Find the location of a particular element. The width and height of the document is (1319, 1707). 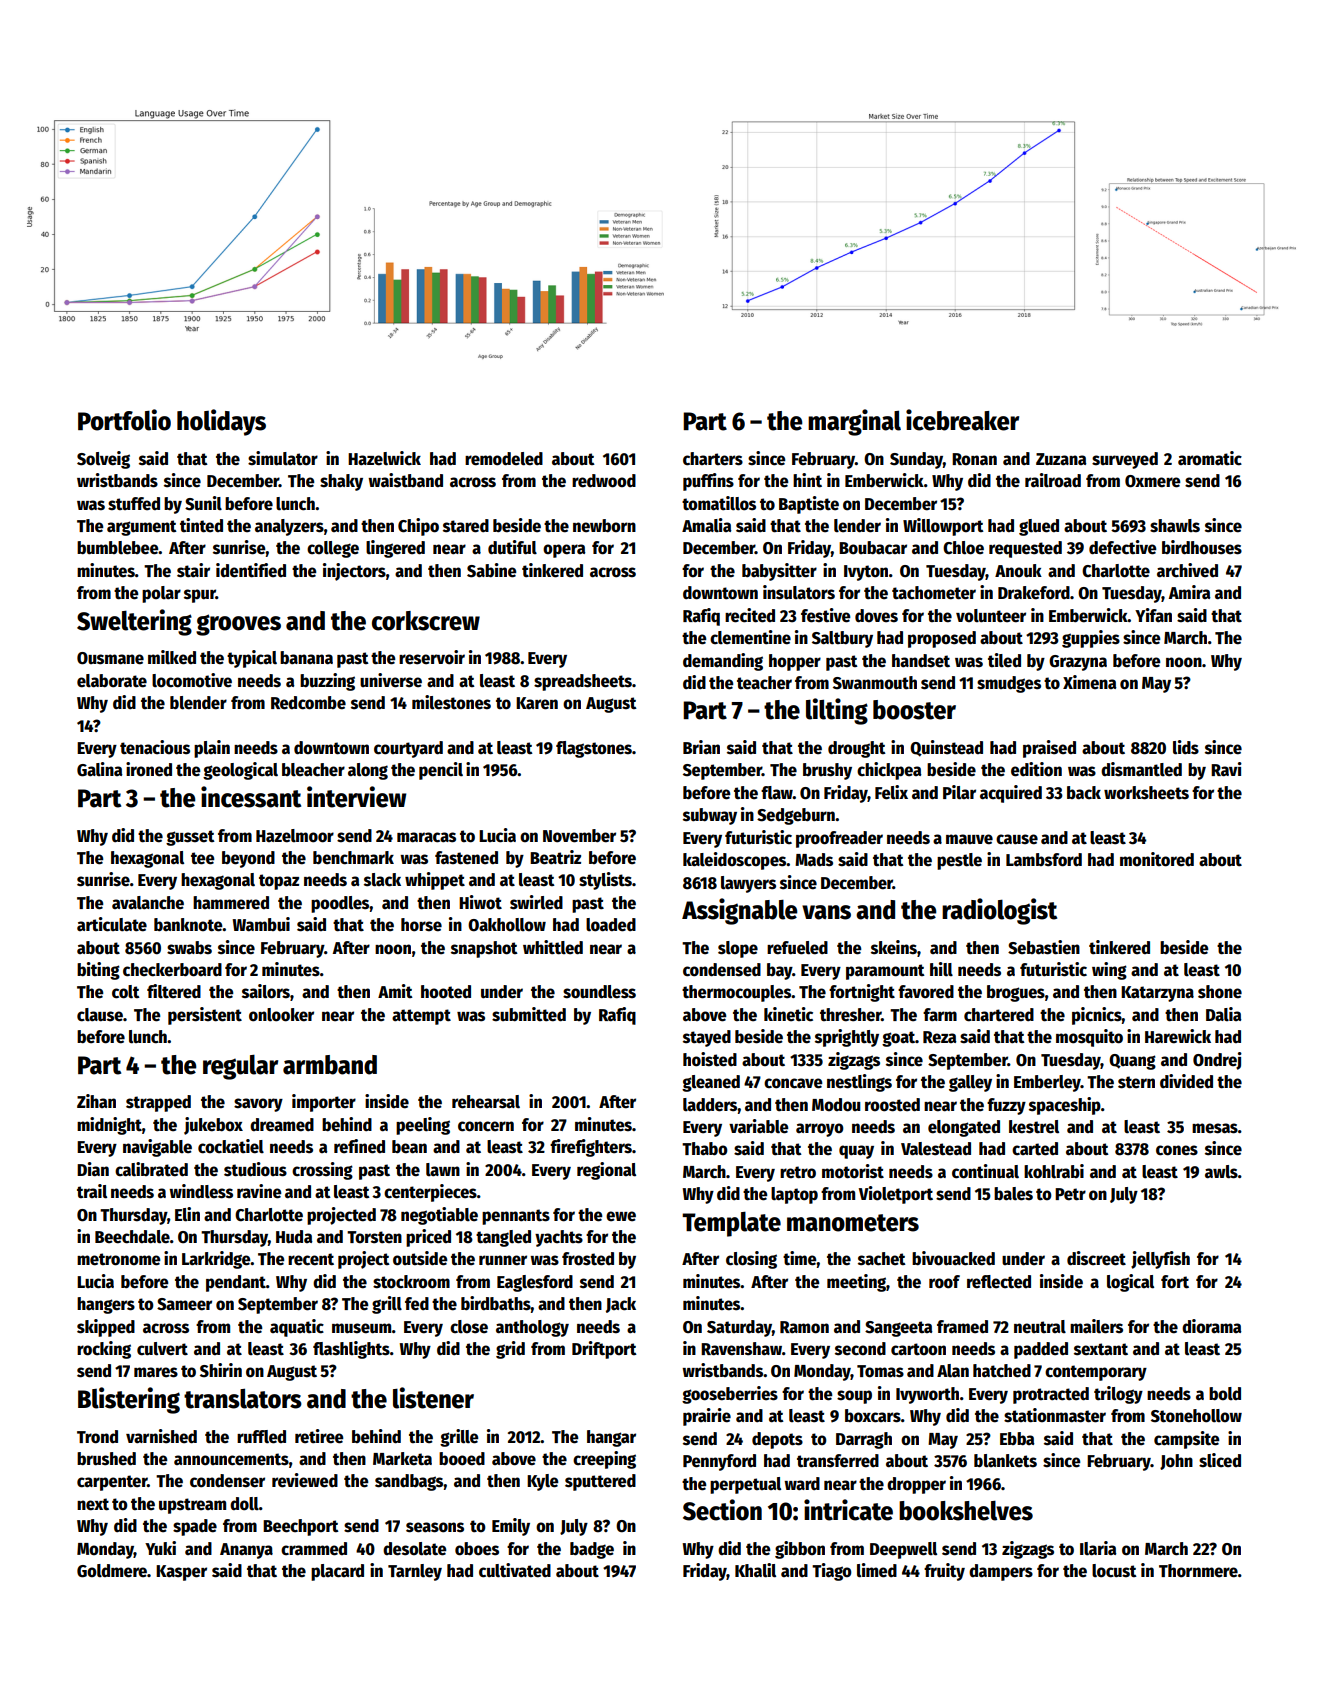

analyzers is located at coordinates (289, 527).
